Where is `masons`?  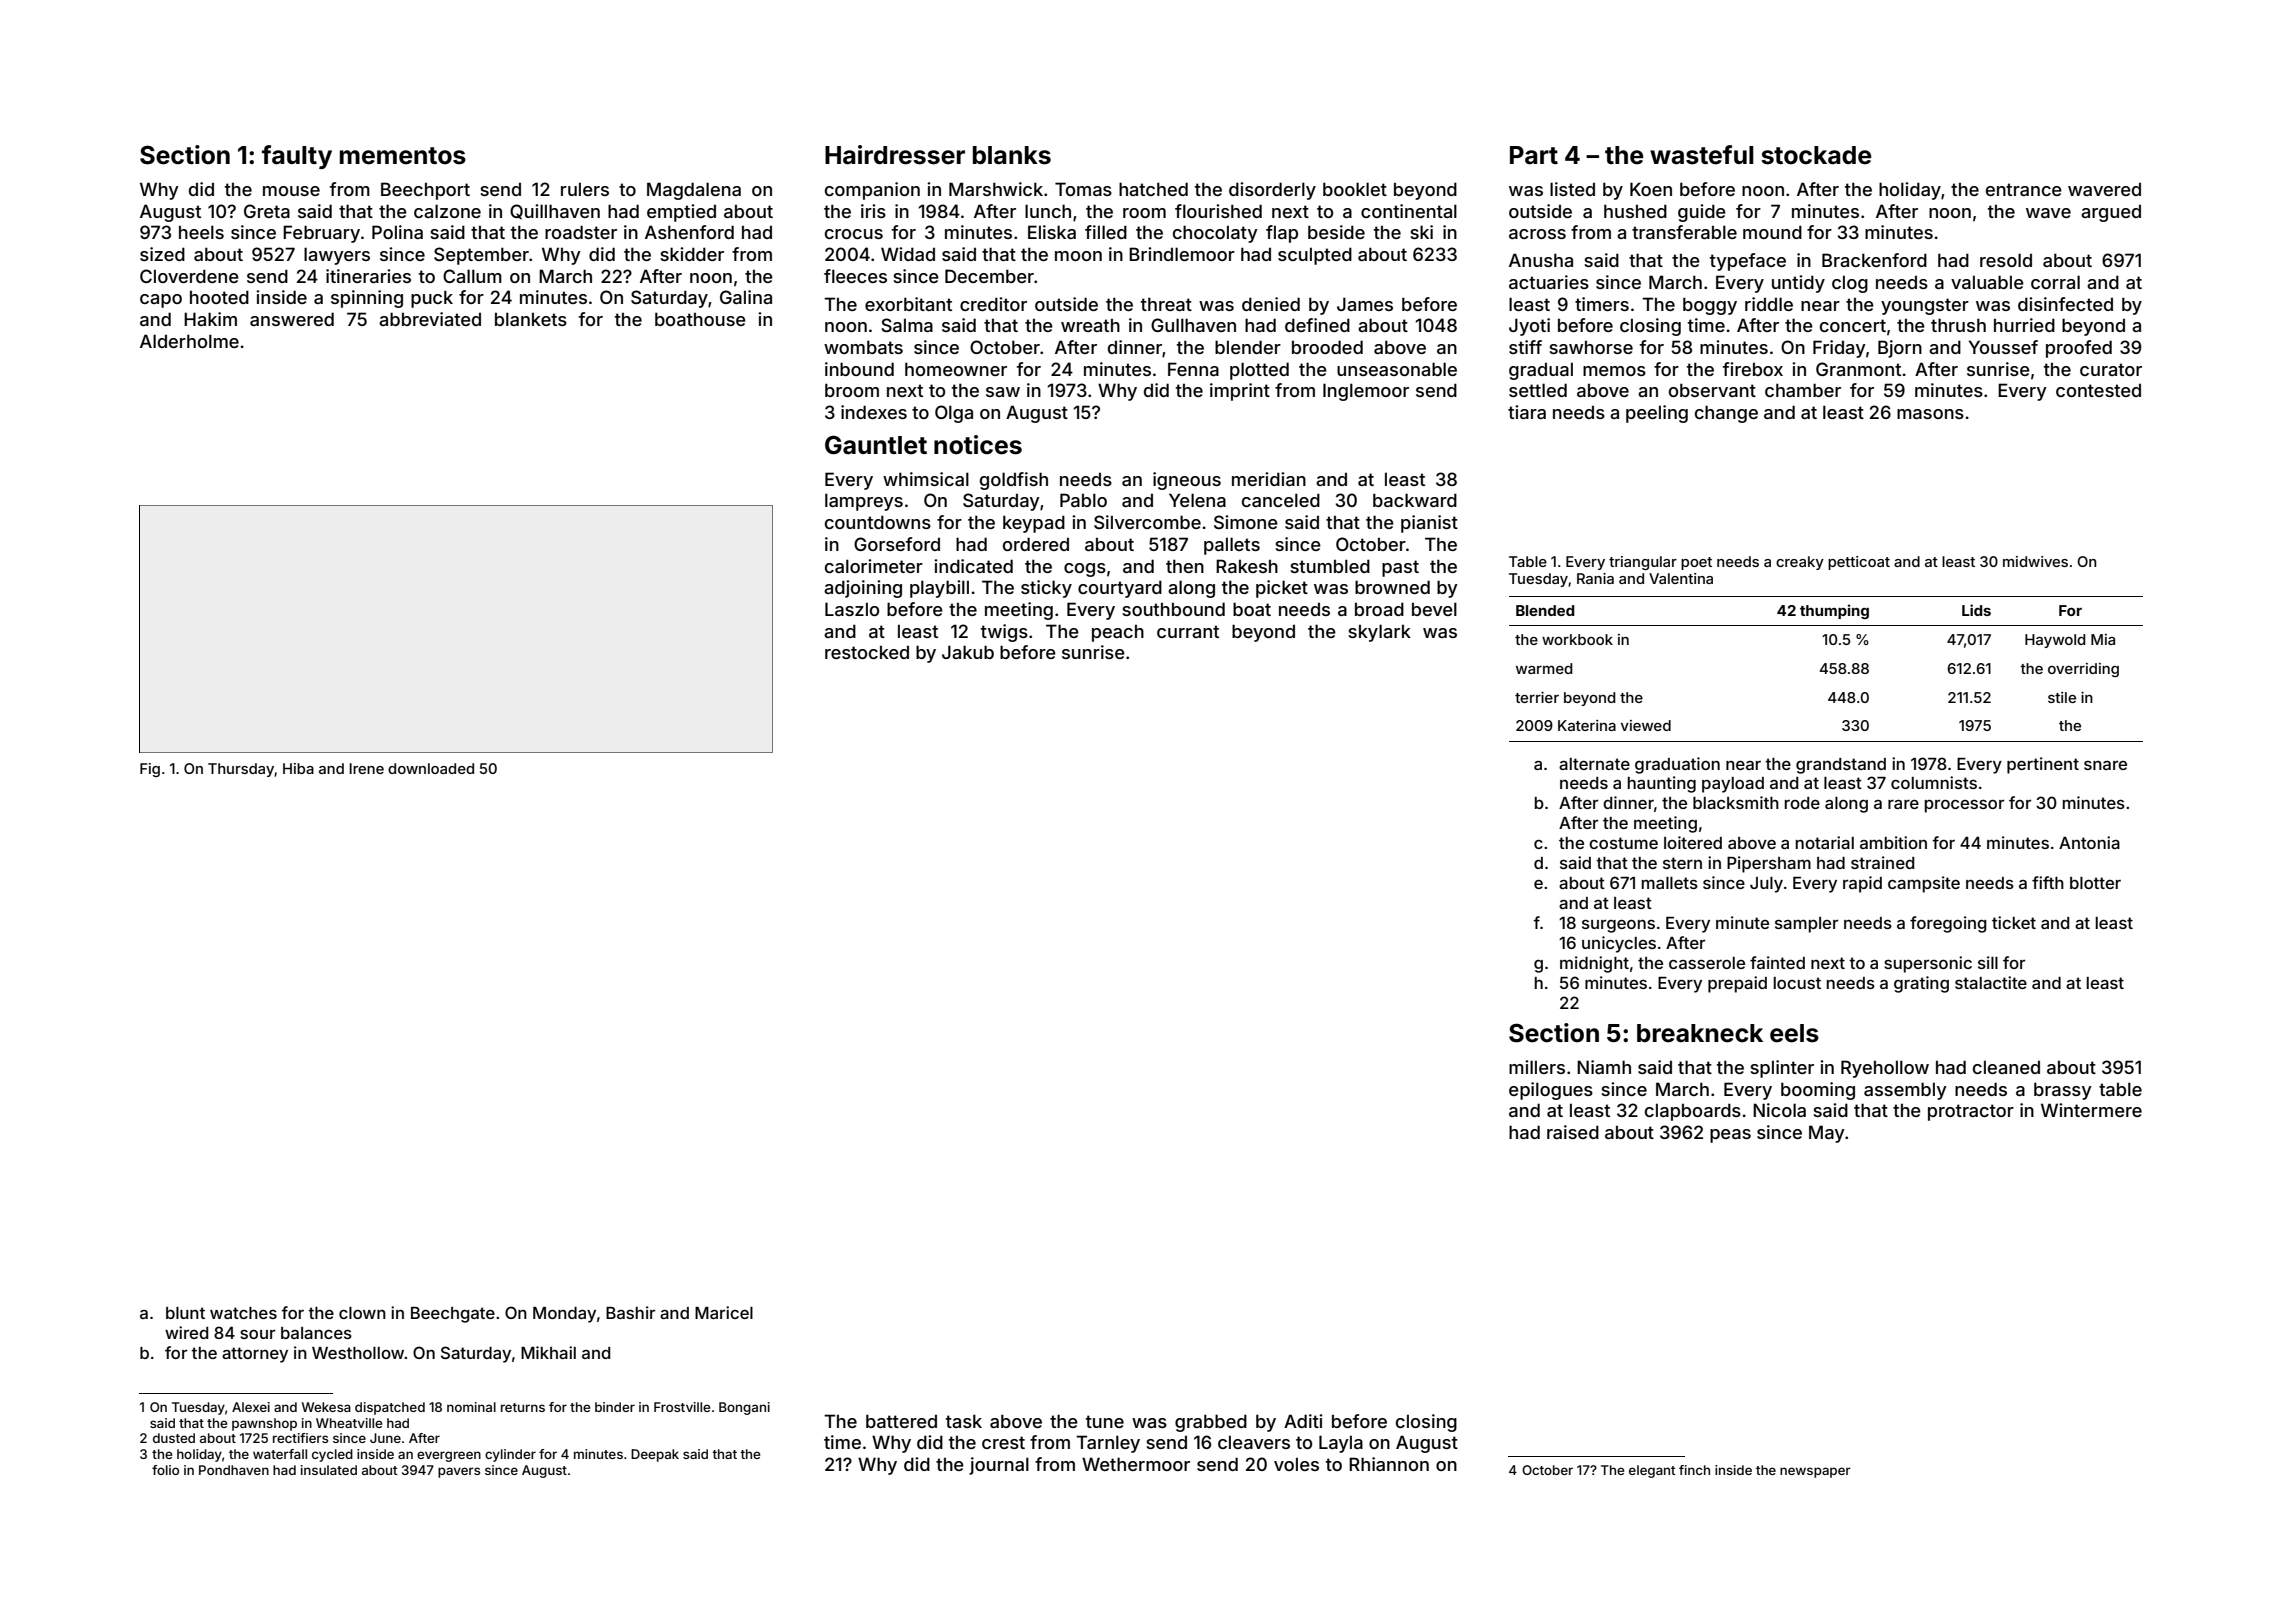
masons is located at coordinates (1930, 414).
